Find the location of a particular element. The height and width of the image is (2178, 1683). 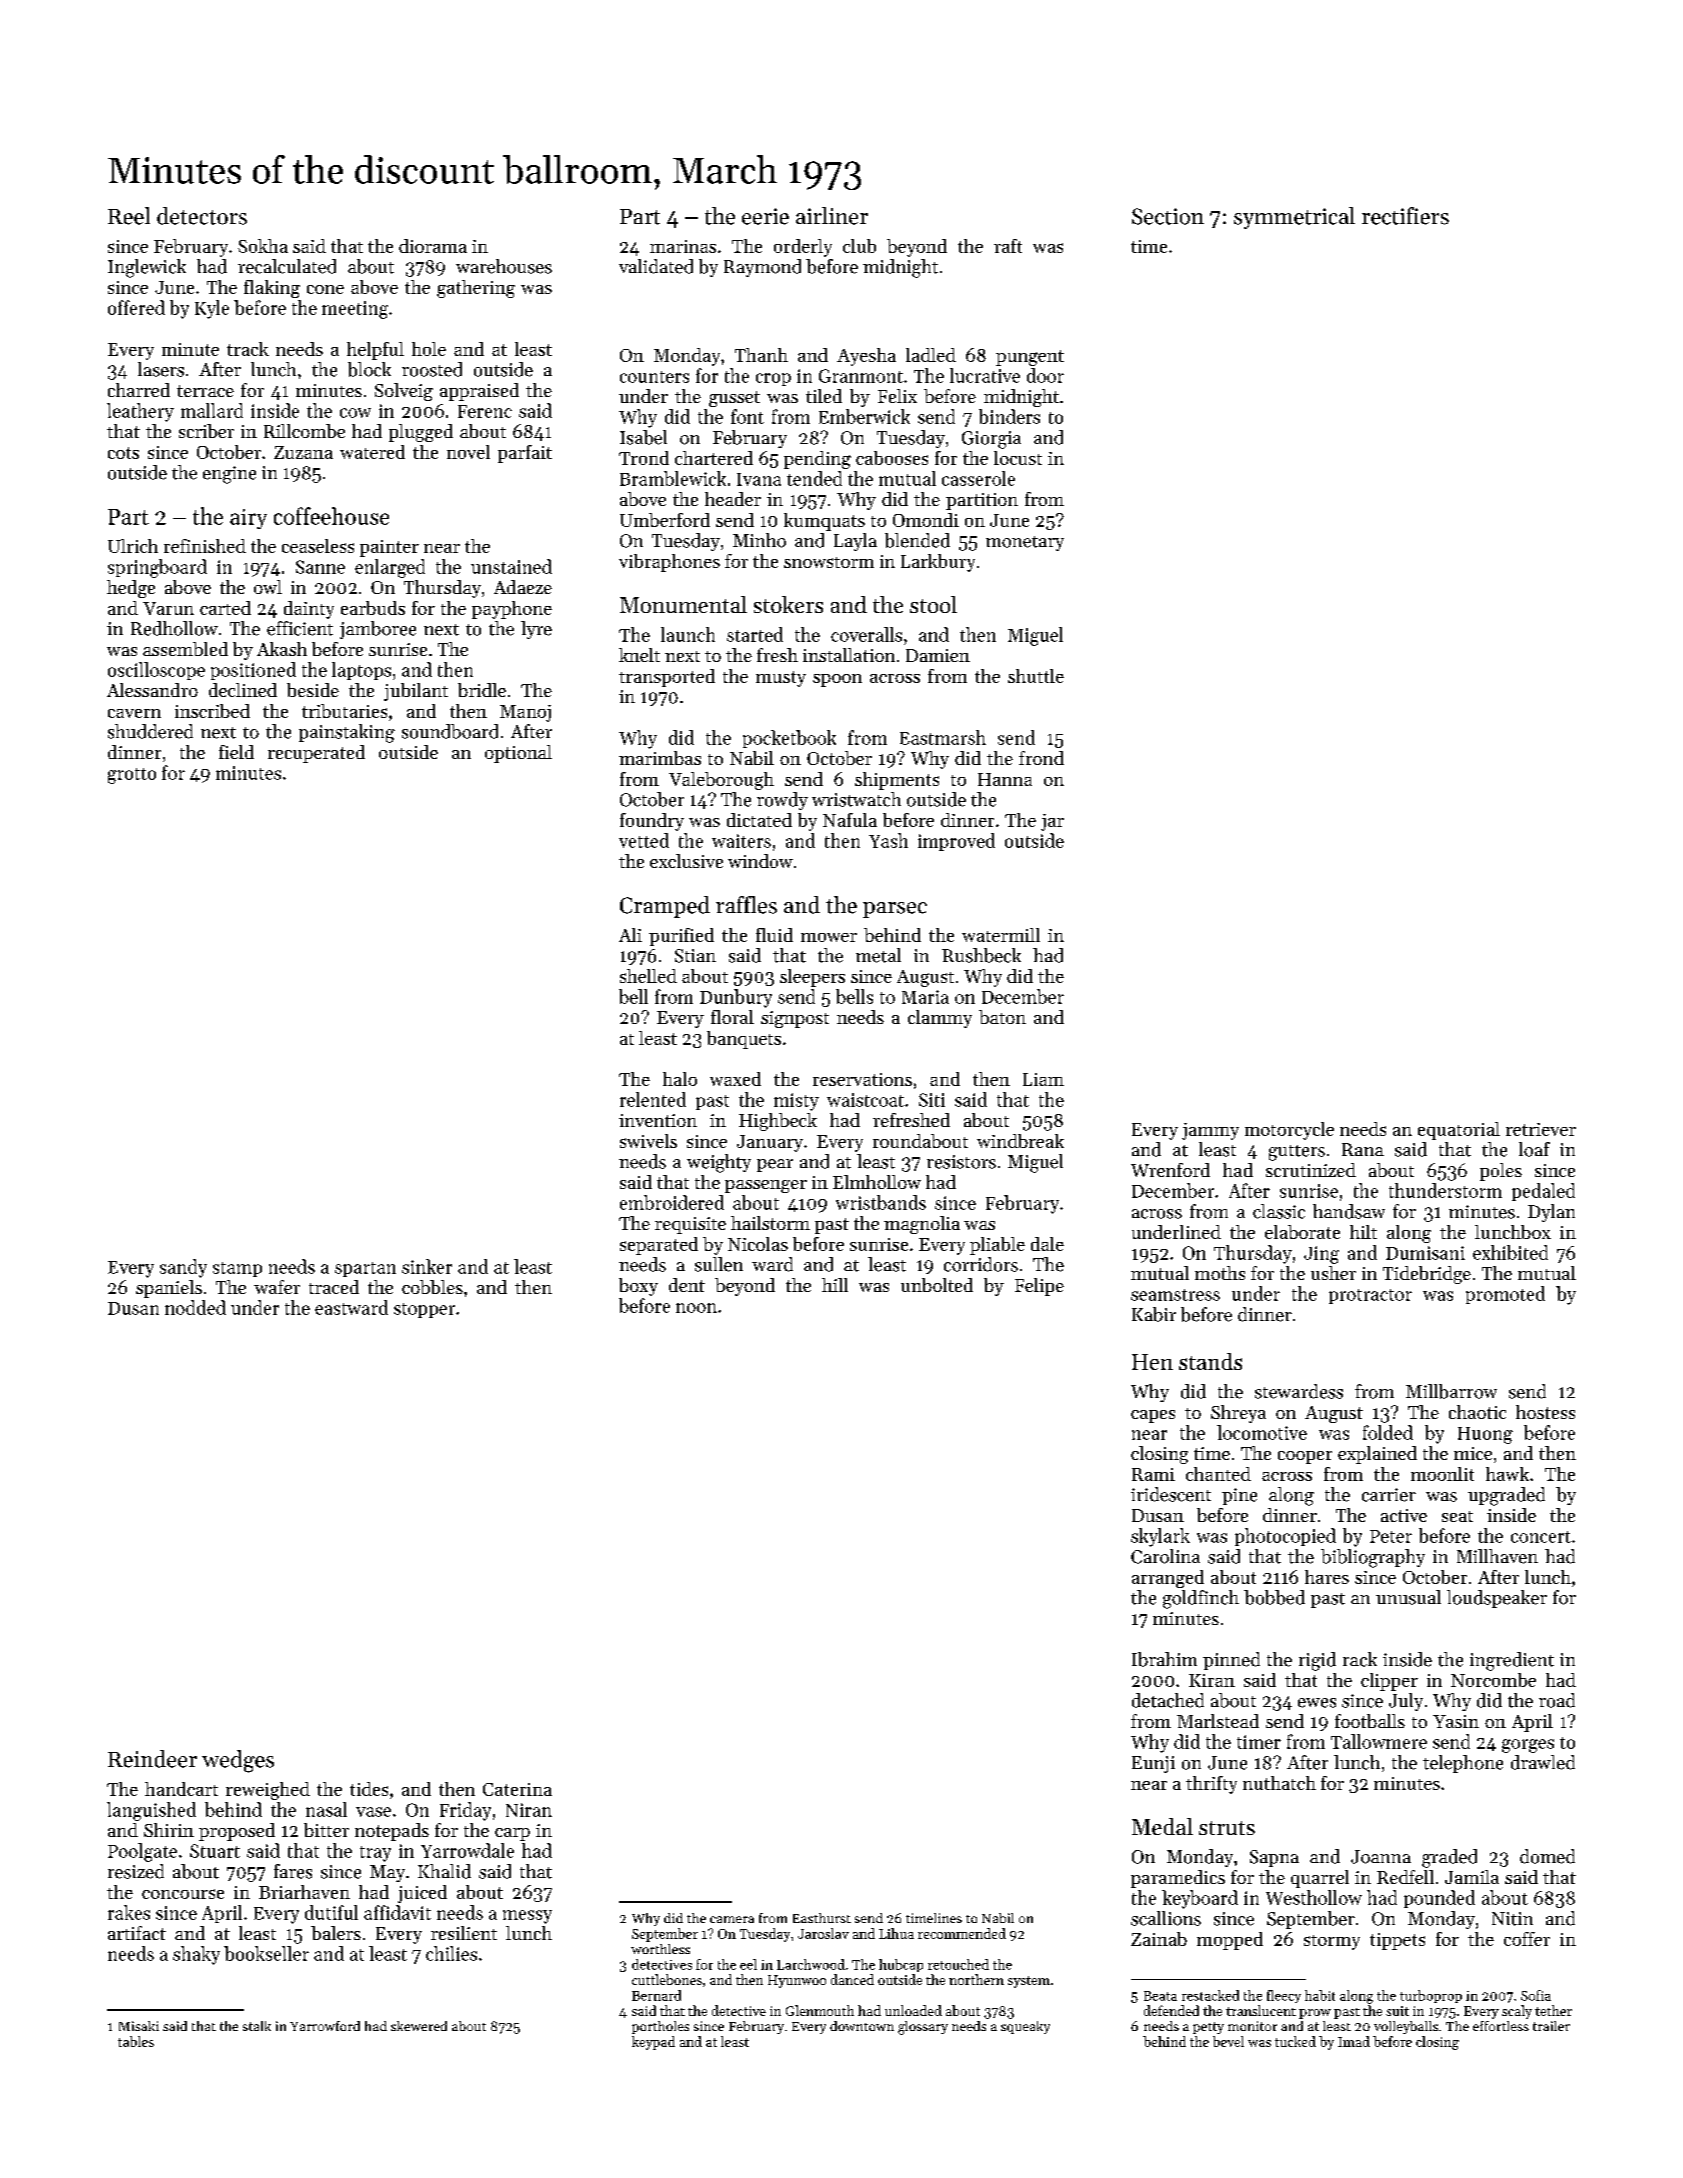

Rana is located at coordinates (1363, 1149).
